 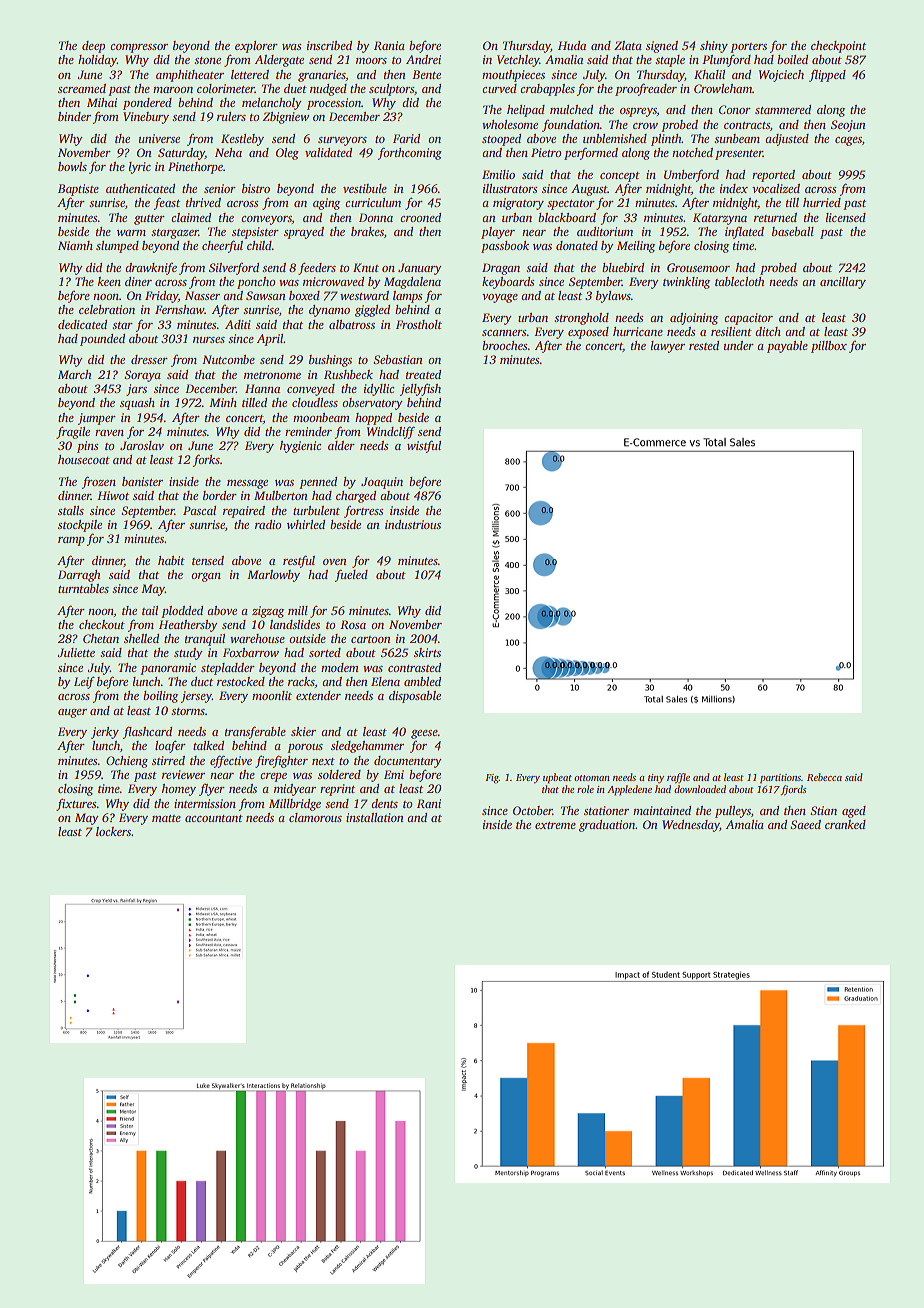 What do you see at coordinates (335, 562) in the image?
I see `oven` at bounding box center [335, 562].
